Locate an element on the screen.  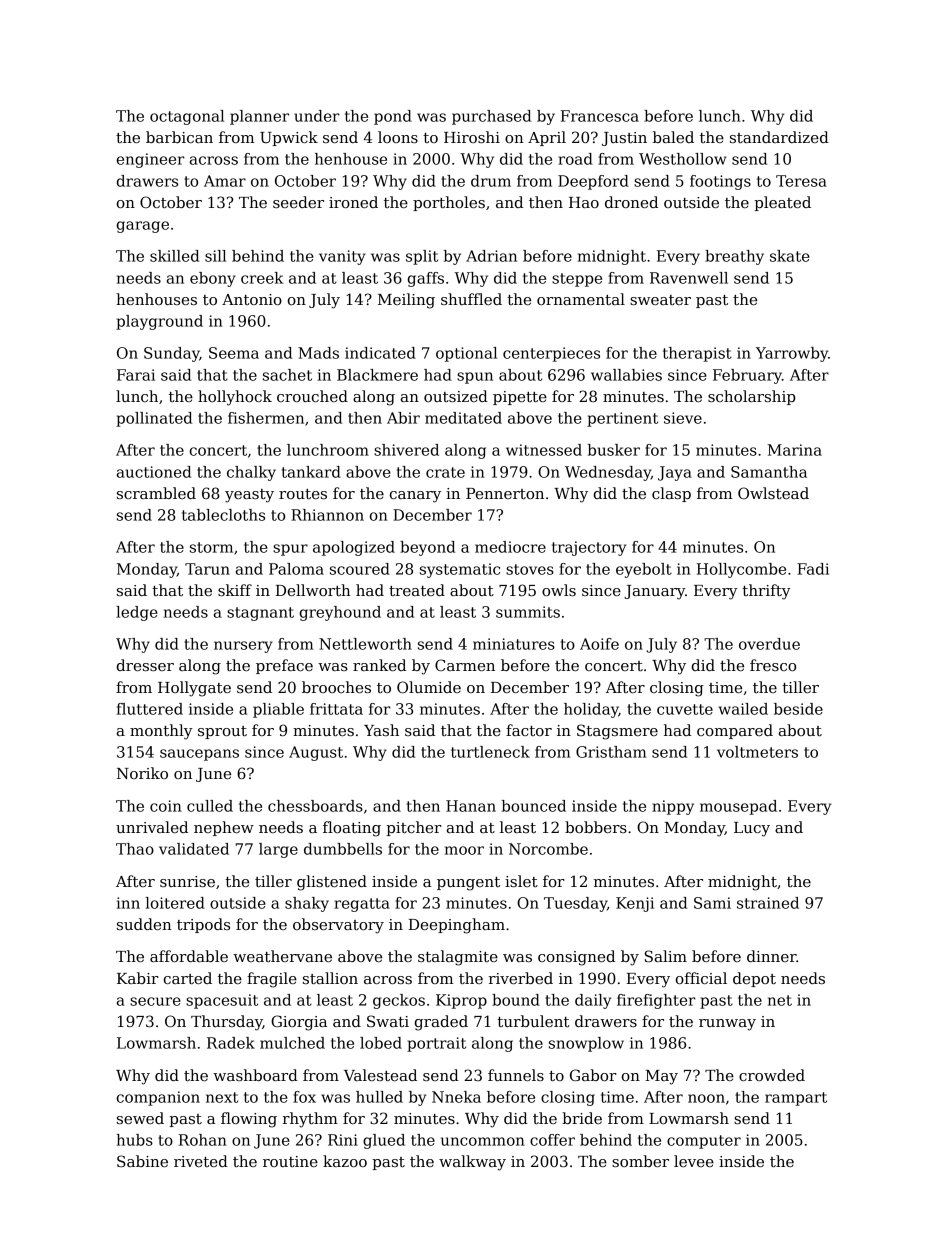
garage is located at coordinates (142, 227).
